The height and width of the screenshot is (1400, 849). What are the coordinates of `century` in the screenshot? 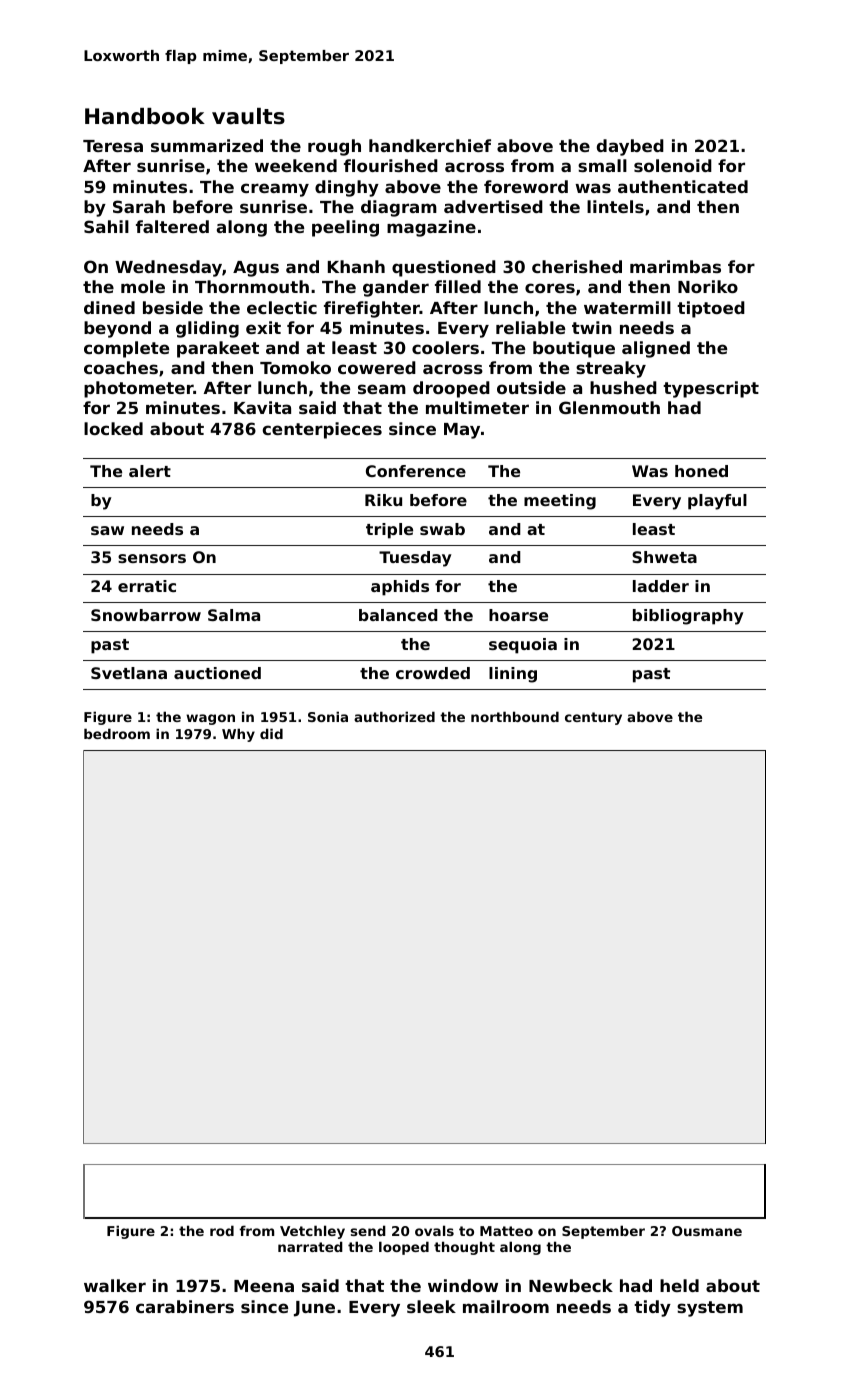 It's located at (593, 718).
